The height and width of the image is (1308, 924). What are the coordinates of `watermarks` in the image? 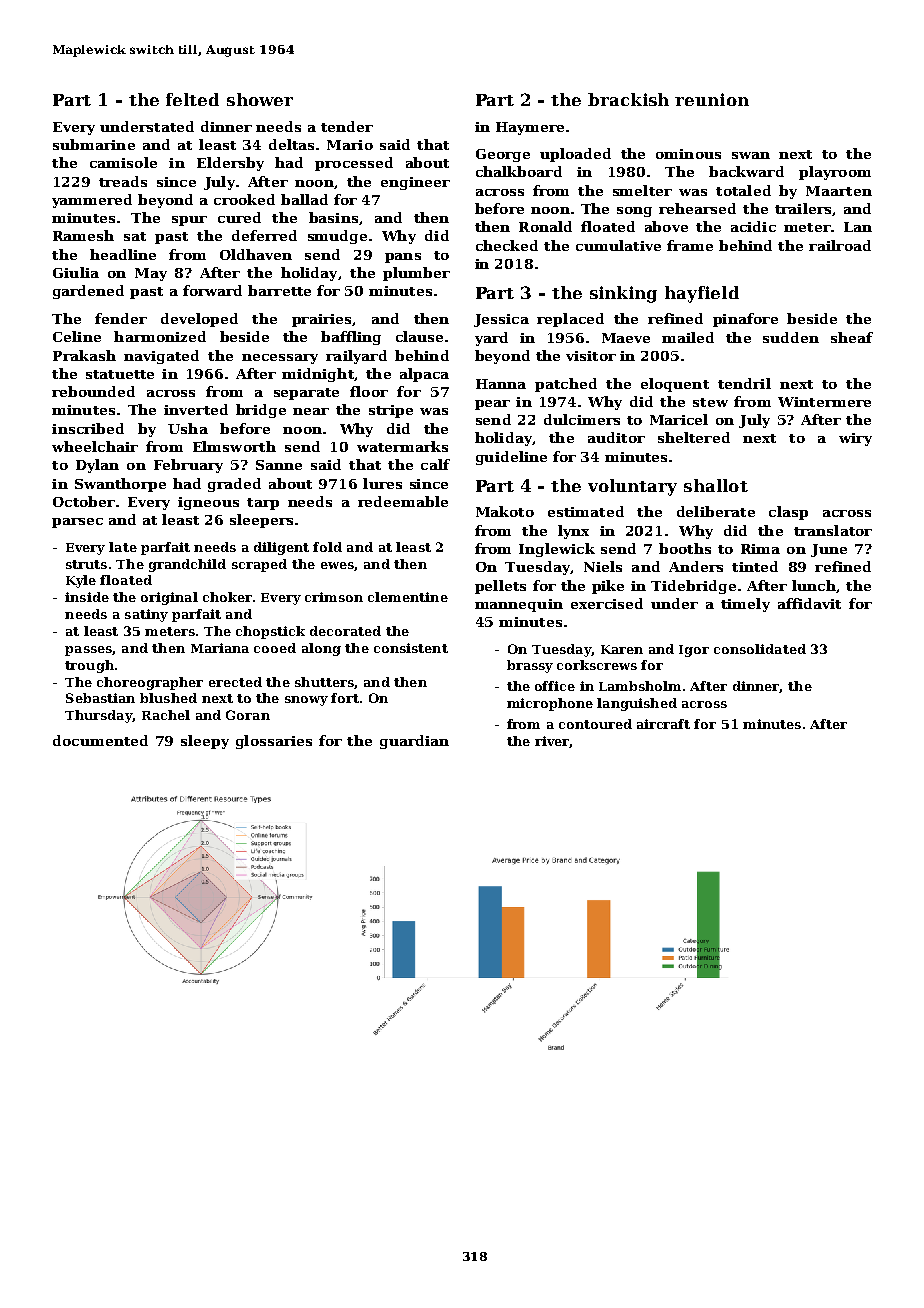 It's located at (402, 446).
